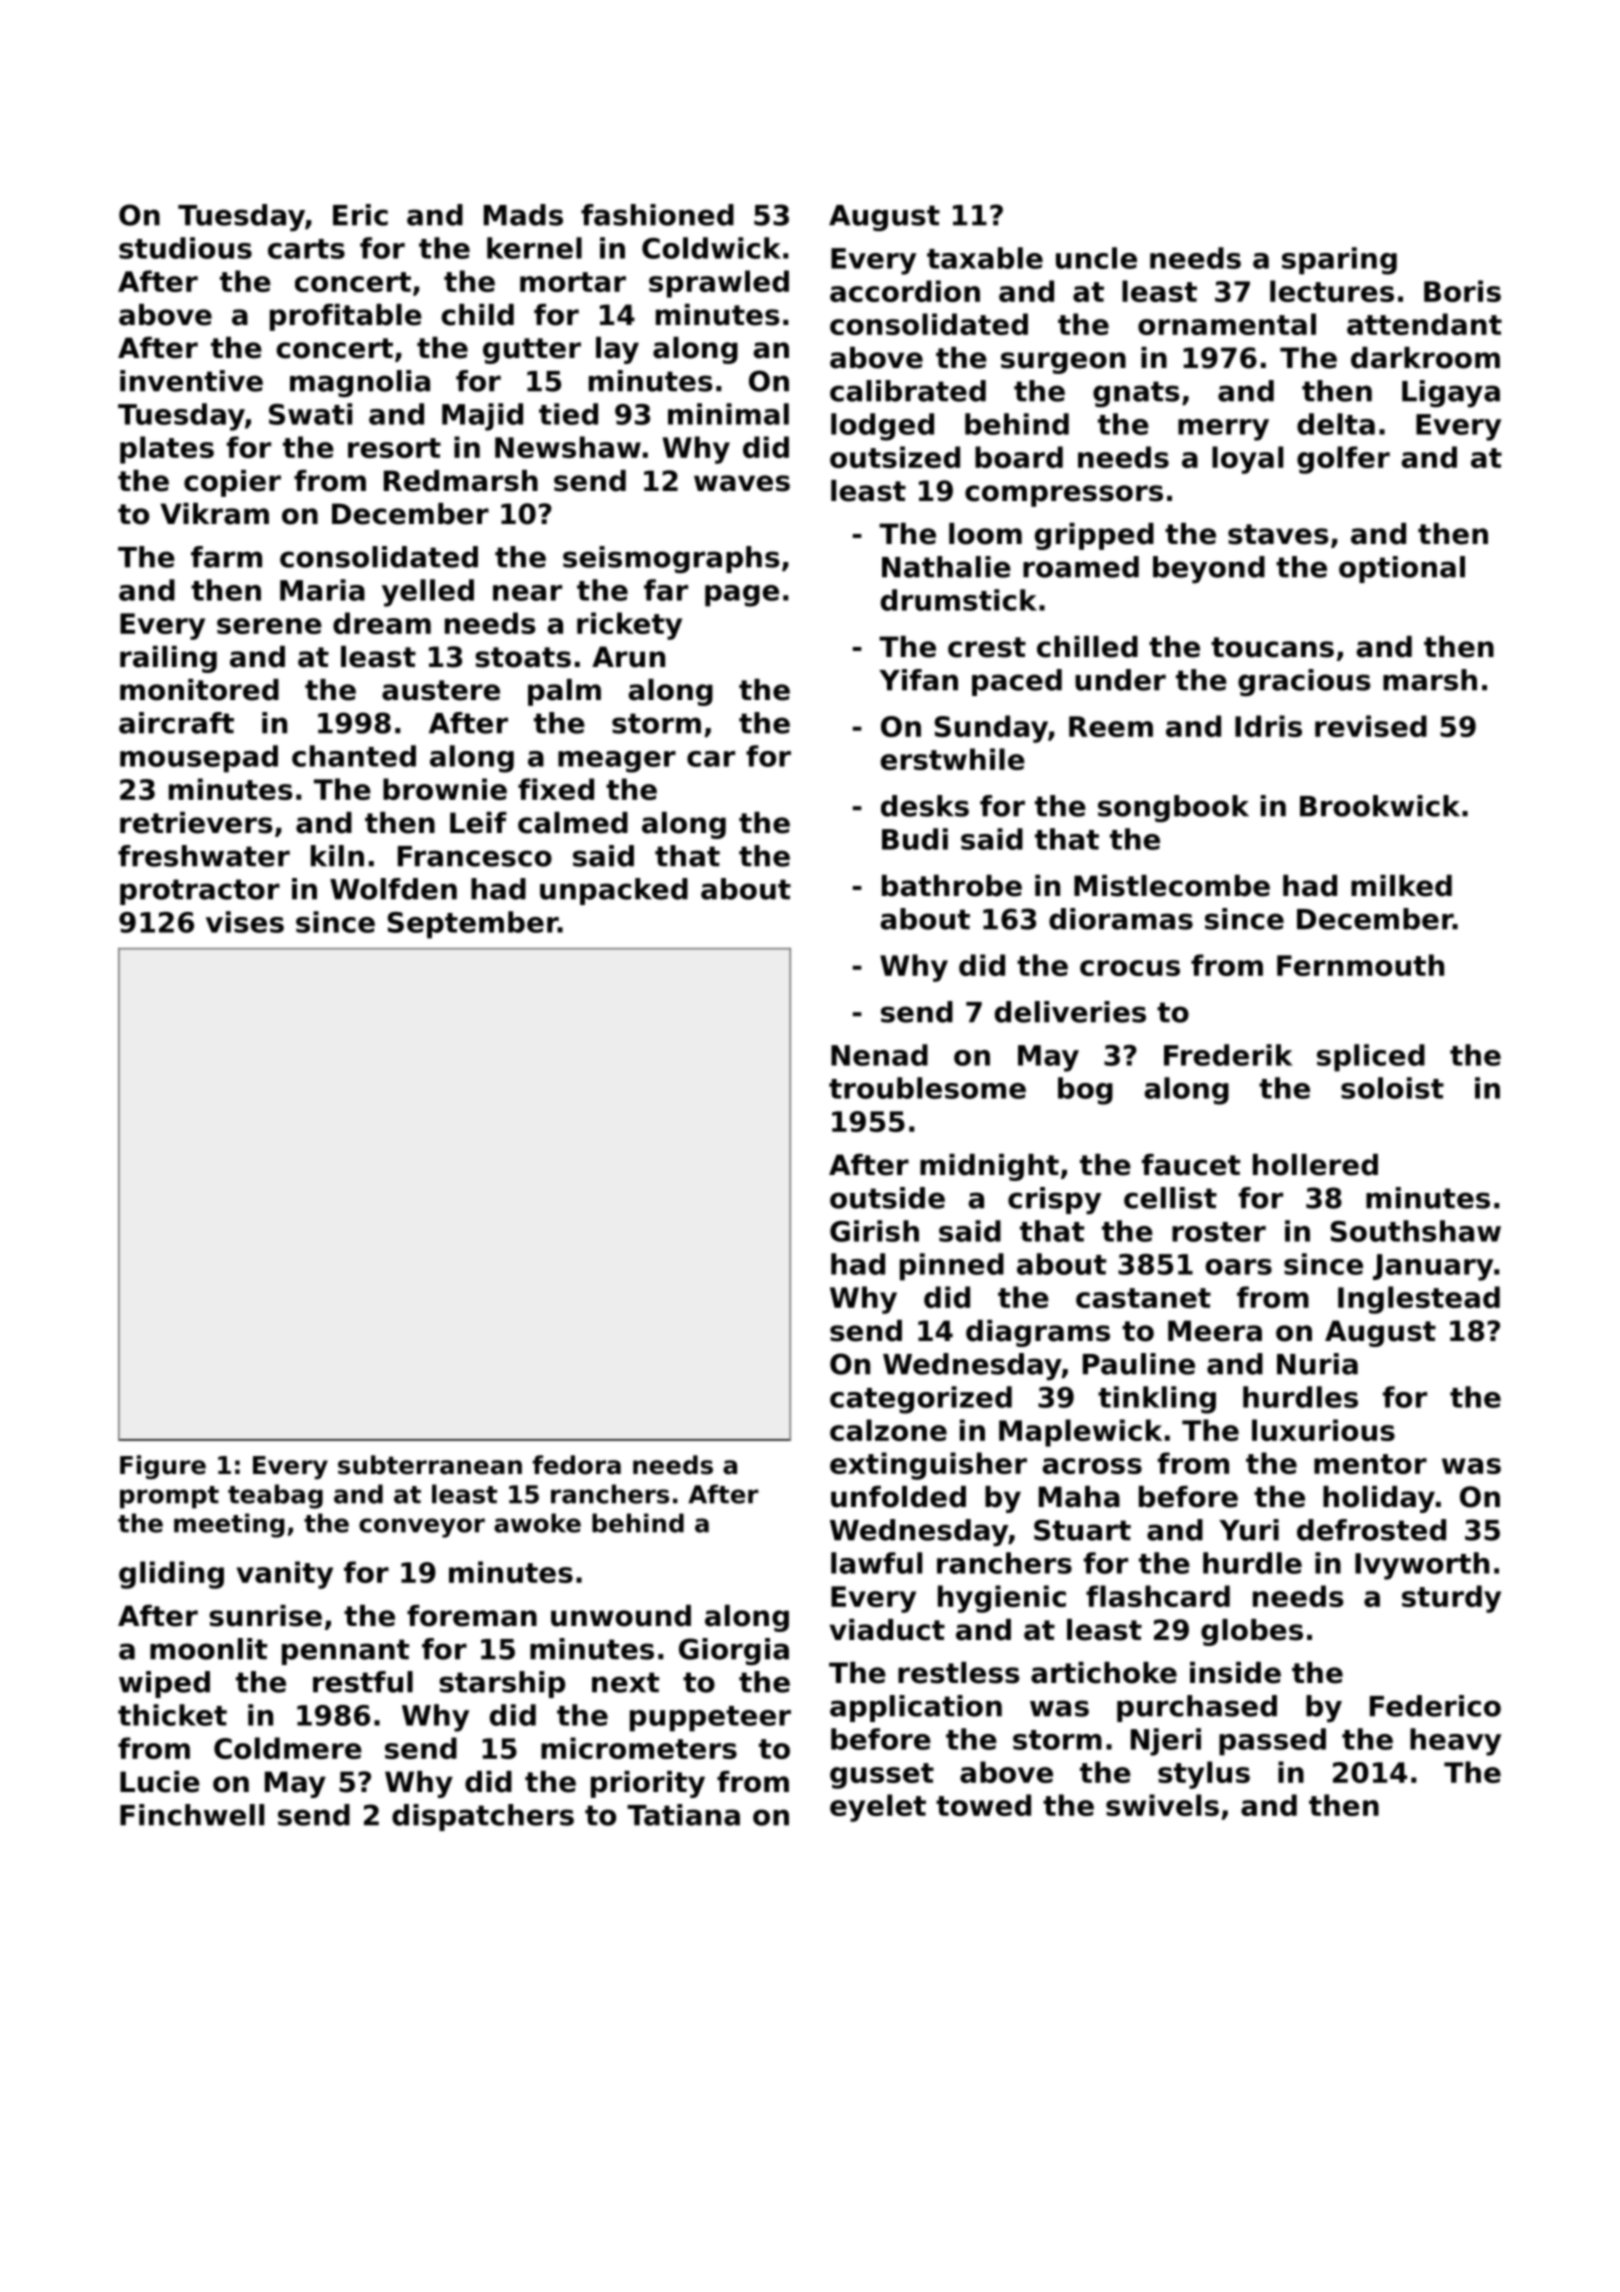 This image has height=2292, width=1620. I want to click on Finchwell, so click(192, 1815).
